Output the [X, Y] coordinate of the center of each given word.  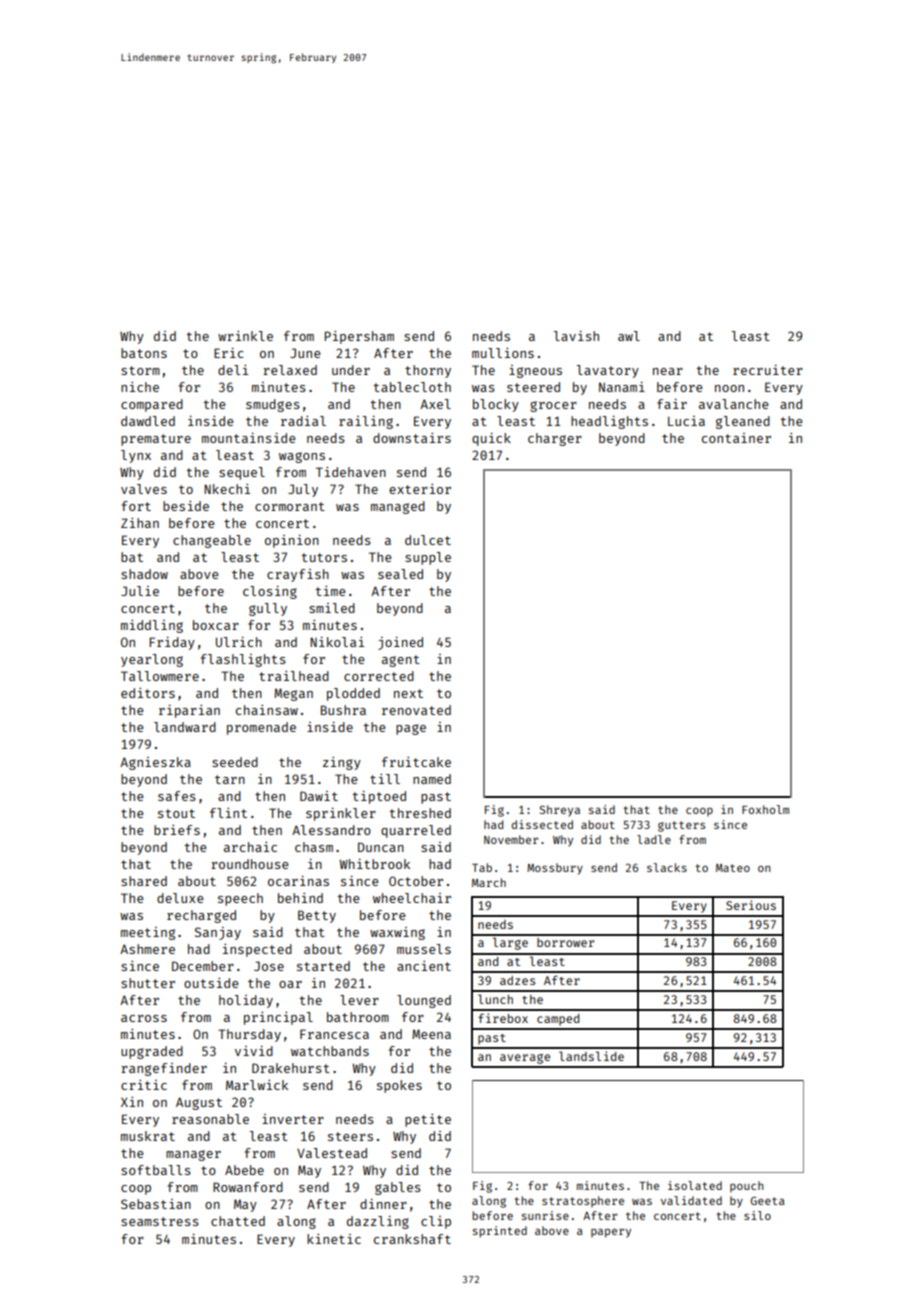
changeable [212, 541]
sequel [242, 473]
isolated [695, 1185]
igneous [535, 371]
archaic [250, 847]
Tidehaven [351, 472]
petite [428, 1120]
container [736, 438]
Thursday [249, 1035]
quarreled [416, 831]
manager [193, 1155]
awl [629, 336]
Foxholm [765, 809]
